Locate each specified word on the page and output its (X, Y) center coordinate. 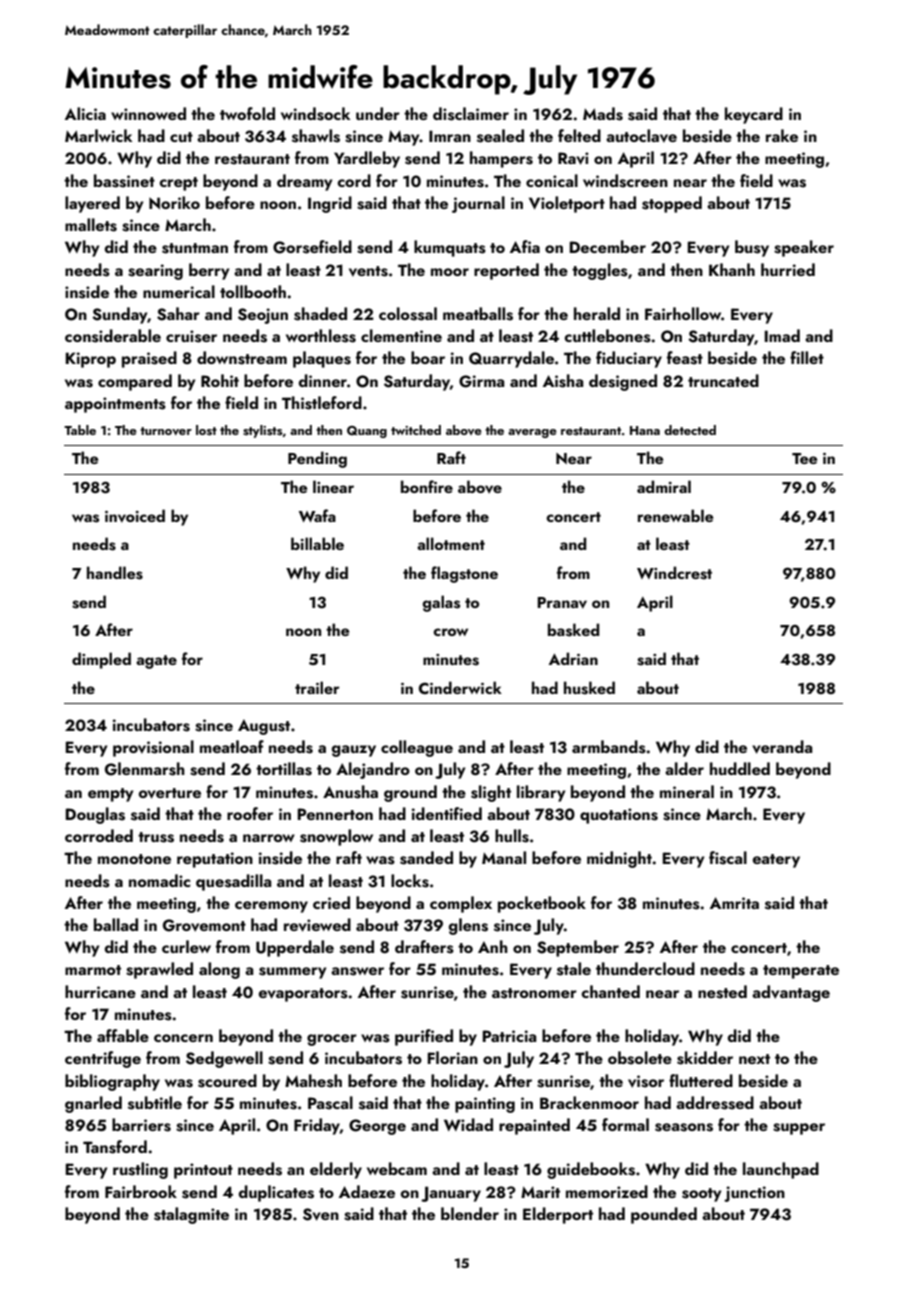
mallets (91, 225)
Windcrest (674, 573)
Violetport (567, 204)
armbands (609, 747)
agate (156, 662)
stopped (672, 204)
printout (203, 1171)
